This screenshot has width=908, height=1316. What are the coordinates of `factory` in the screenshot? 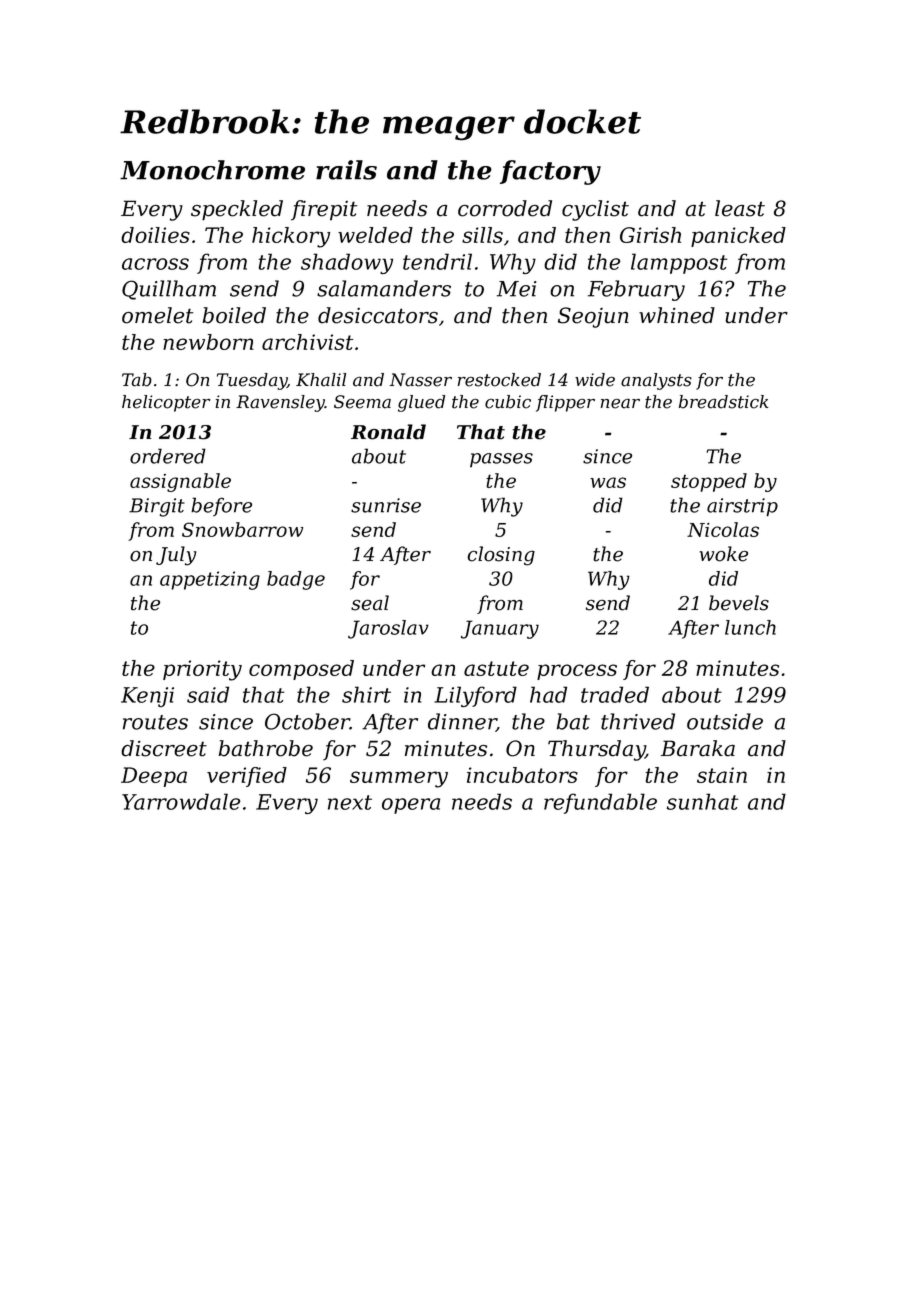 It's located at (550, 172).
